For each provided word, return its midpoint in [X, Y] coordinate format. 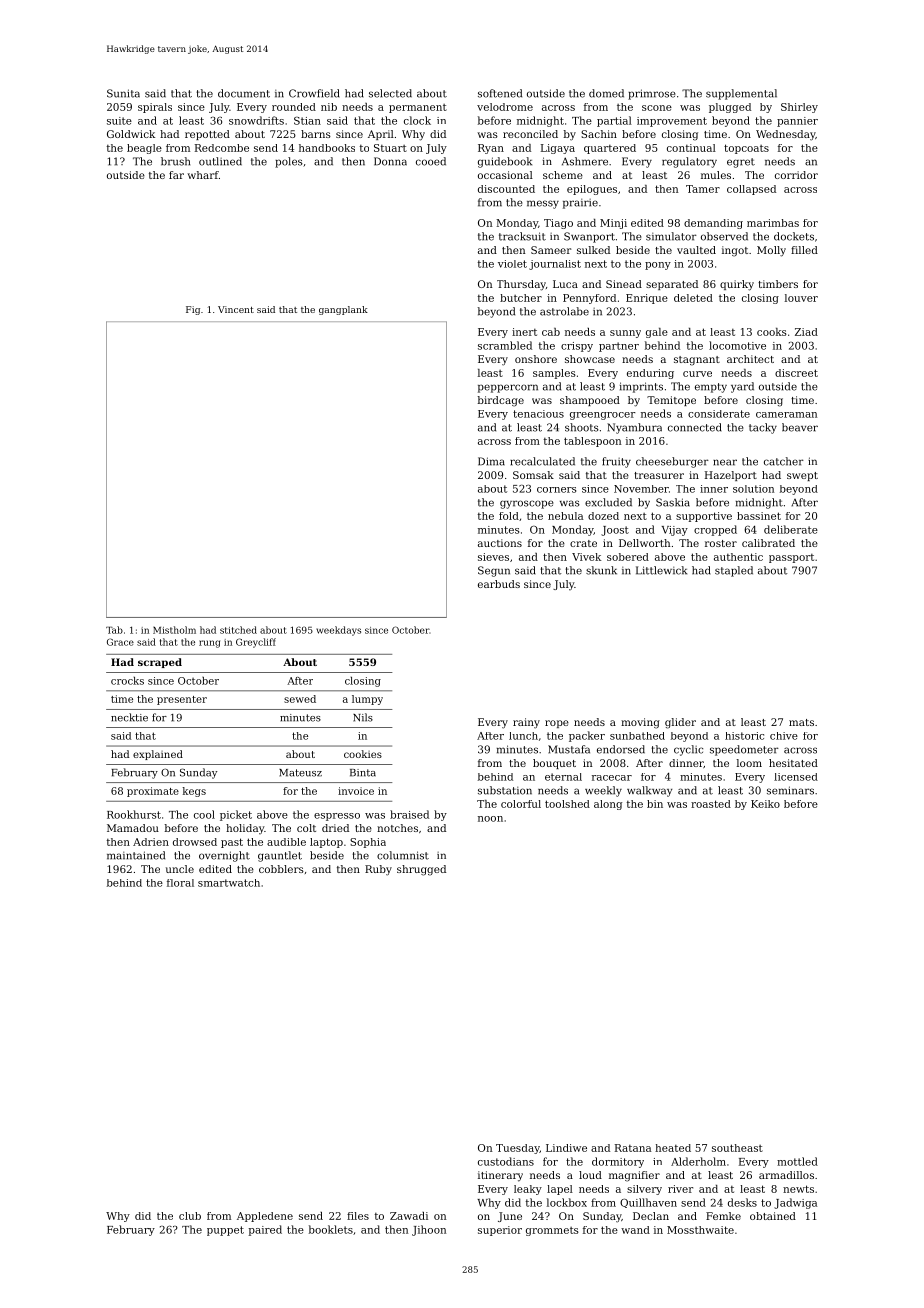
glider [680, 723]
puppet [225, 1231]
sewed [300, 699]
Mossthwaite [700, 1230]
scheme [563, 175]
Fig [193, 310]
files [358, 1216]
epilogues [592, 190]
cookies [363, 754]
